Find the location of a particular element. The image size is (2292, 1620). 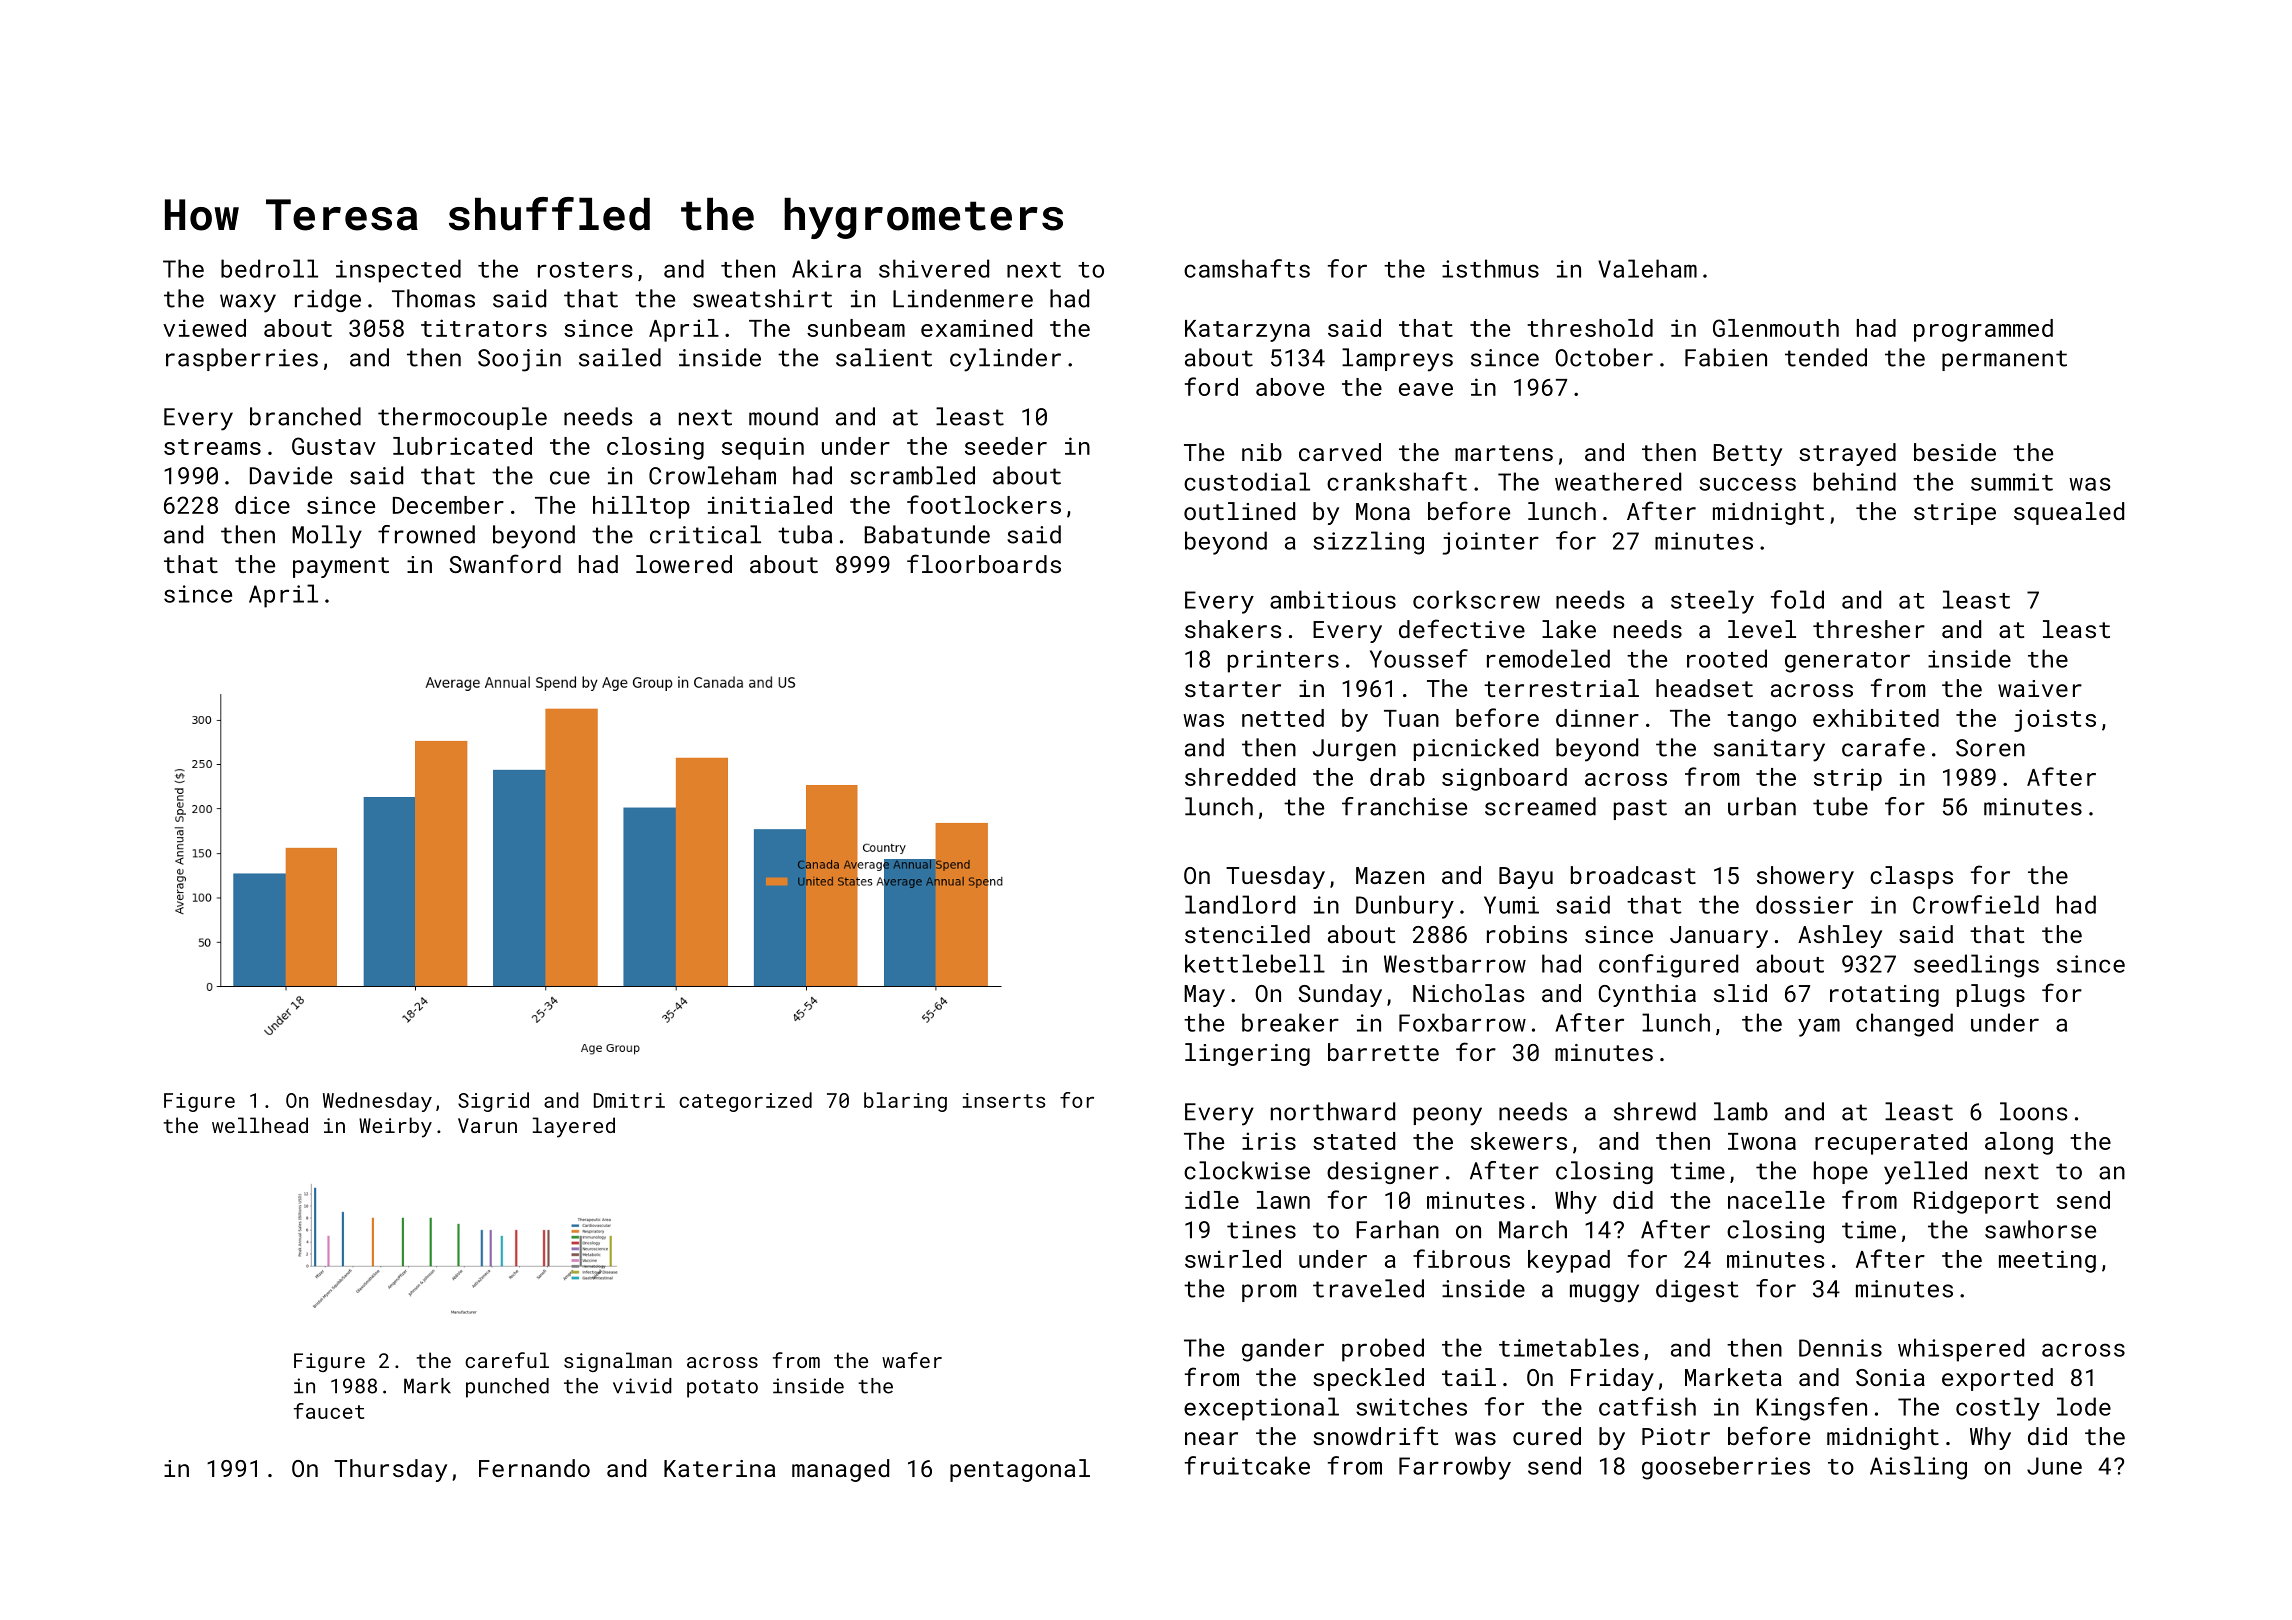

lingering is located at coordinates (1247, 1054).
